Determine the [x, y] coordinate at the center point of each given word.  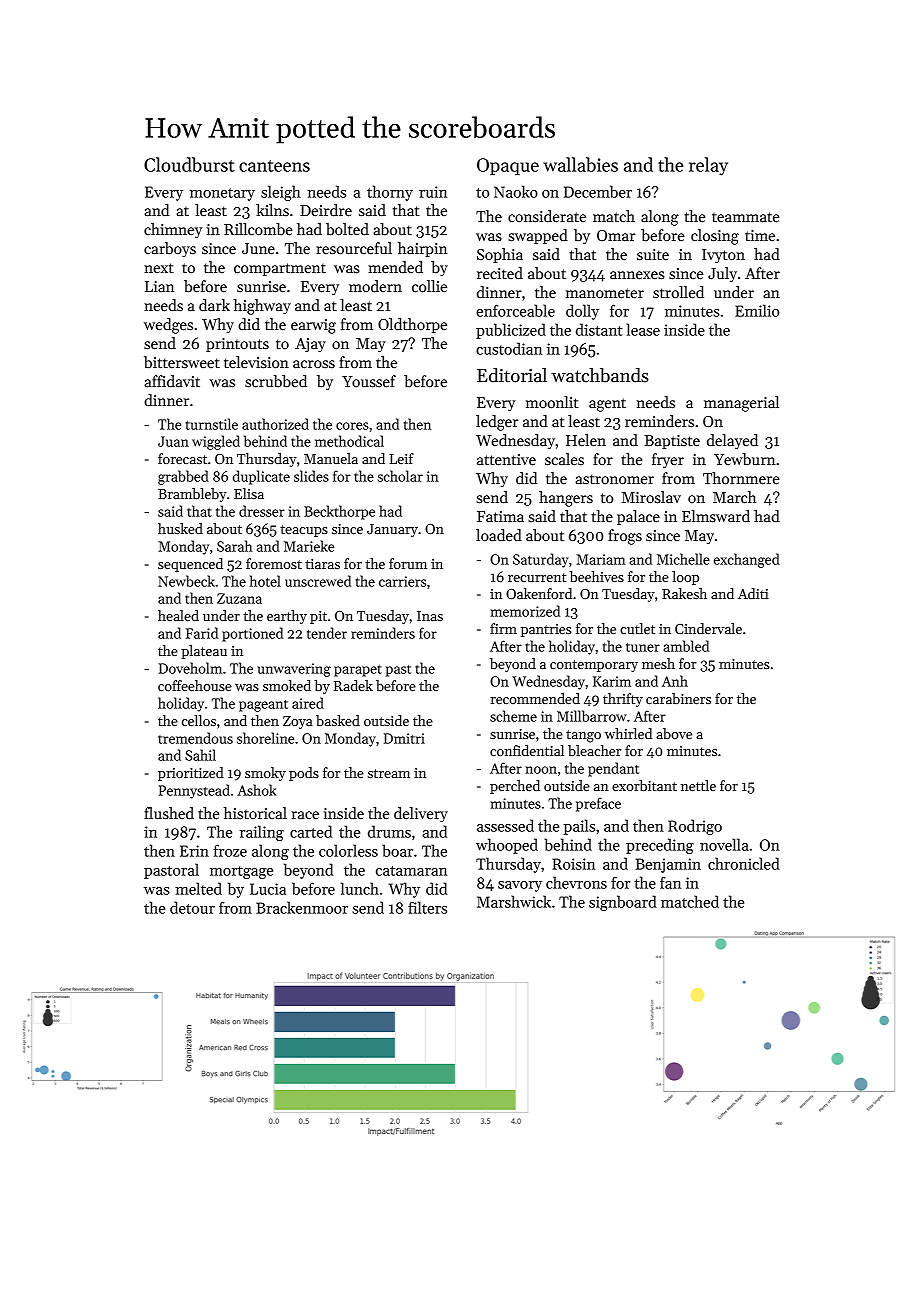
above [674, 733]
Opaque [508, 166]
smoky [265, 774]
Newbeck [186, 581]
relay [708, 166]
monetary [222, 194]
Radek [353, 685]
